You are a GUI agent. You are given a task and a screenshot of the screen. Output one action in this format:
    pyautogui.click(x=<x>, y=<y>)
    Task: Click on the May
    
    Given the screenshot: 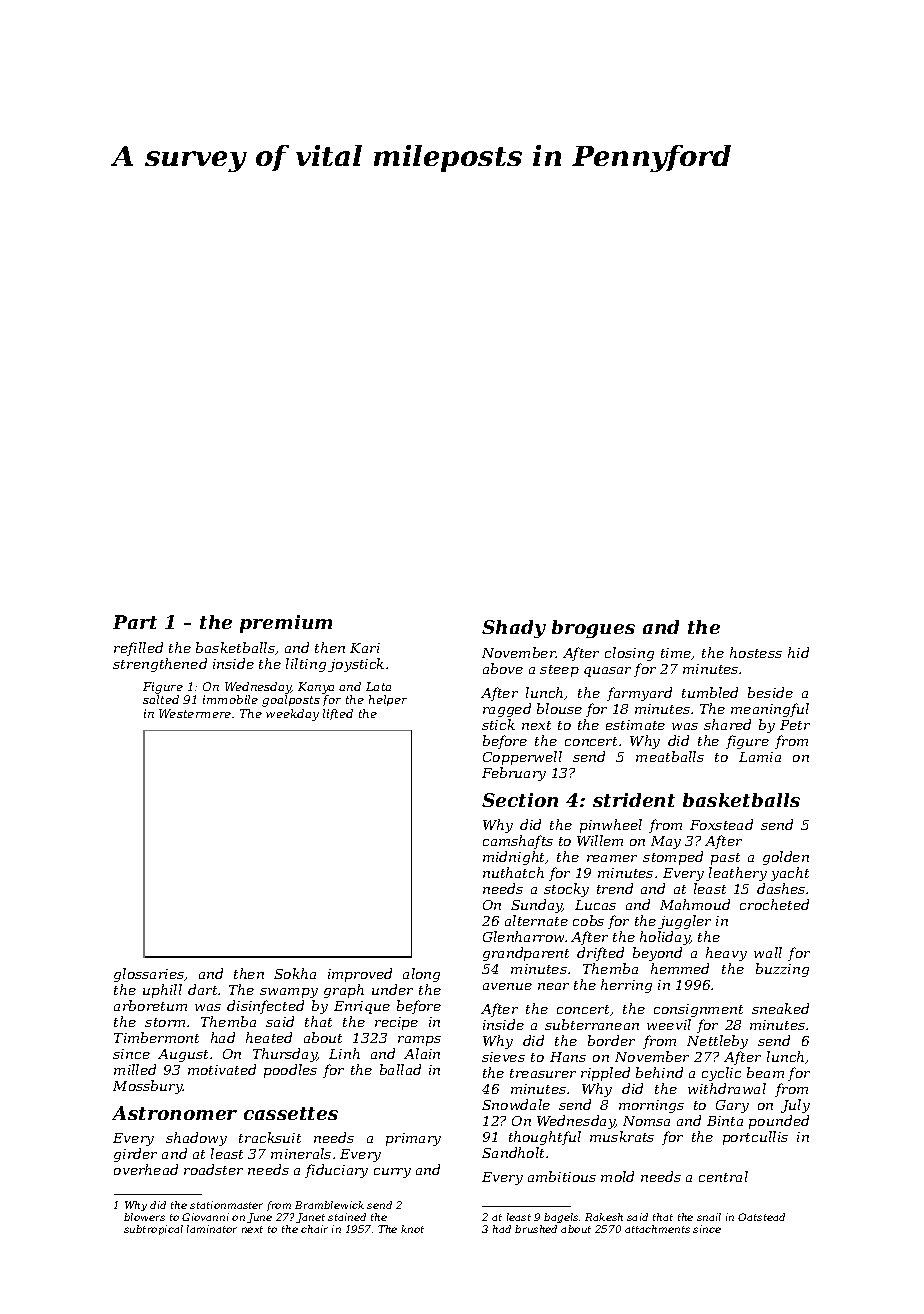 What is the action you would take?
    pyautogui.click(x=666, y=842)
